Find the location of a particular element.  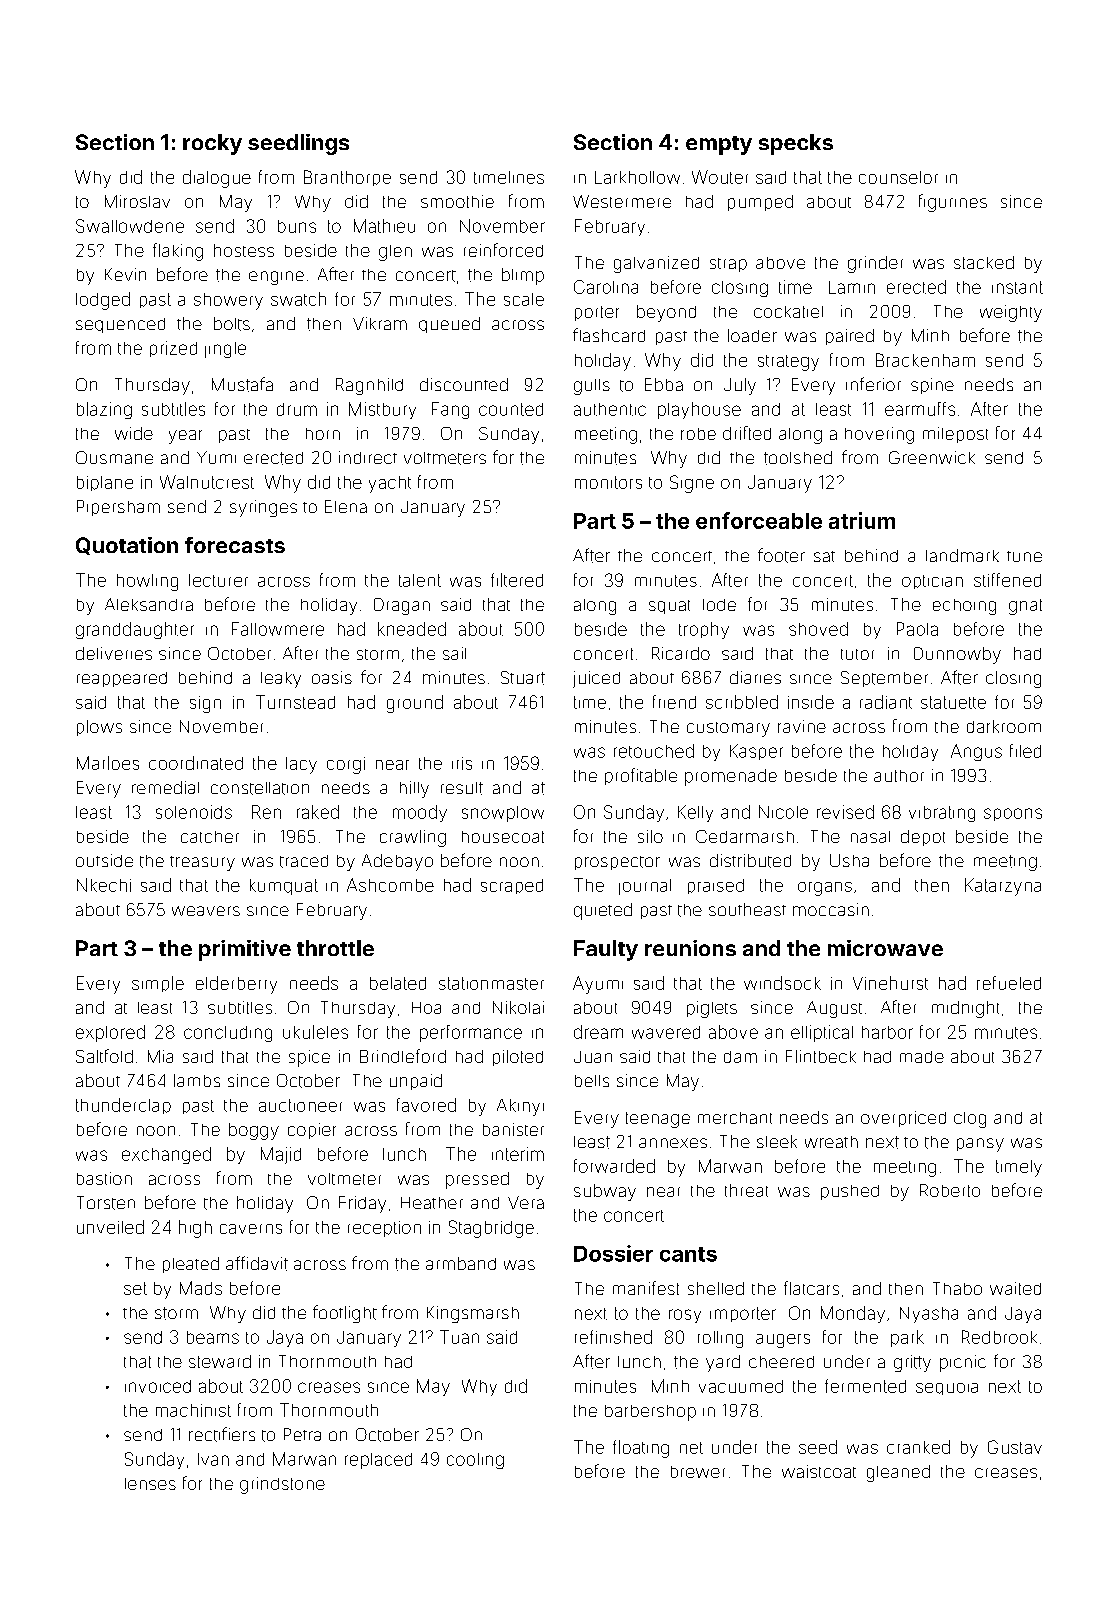

empty is located at coordinates (719, 145).
